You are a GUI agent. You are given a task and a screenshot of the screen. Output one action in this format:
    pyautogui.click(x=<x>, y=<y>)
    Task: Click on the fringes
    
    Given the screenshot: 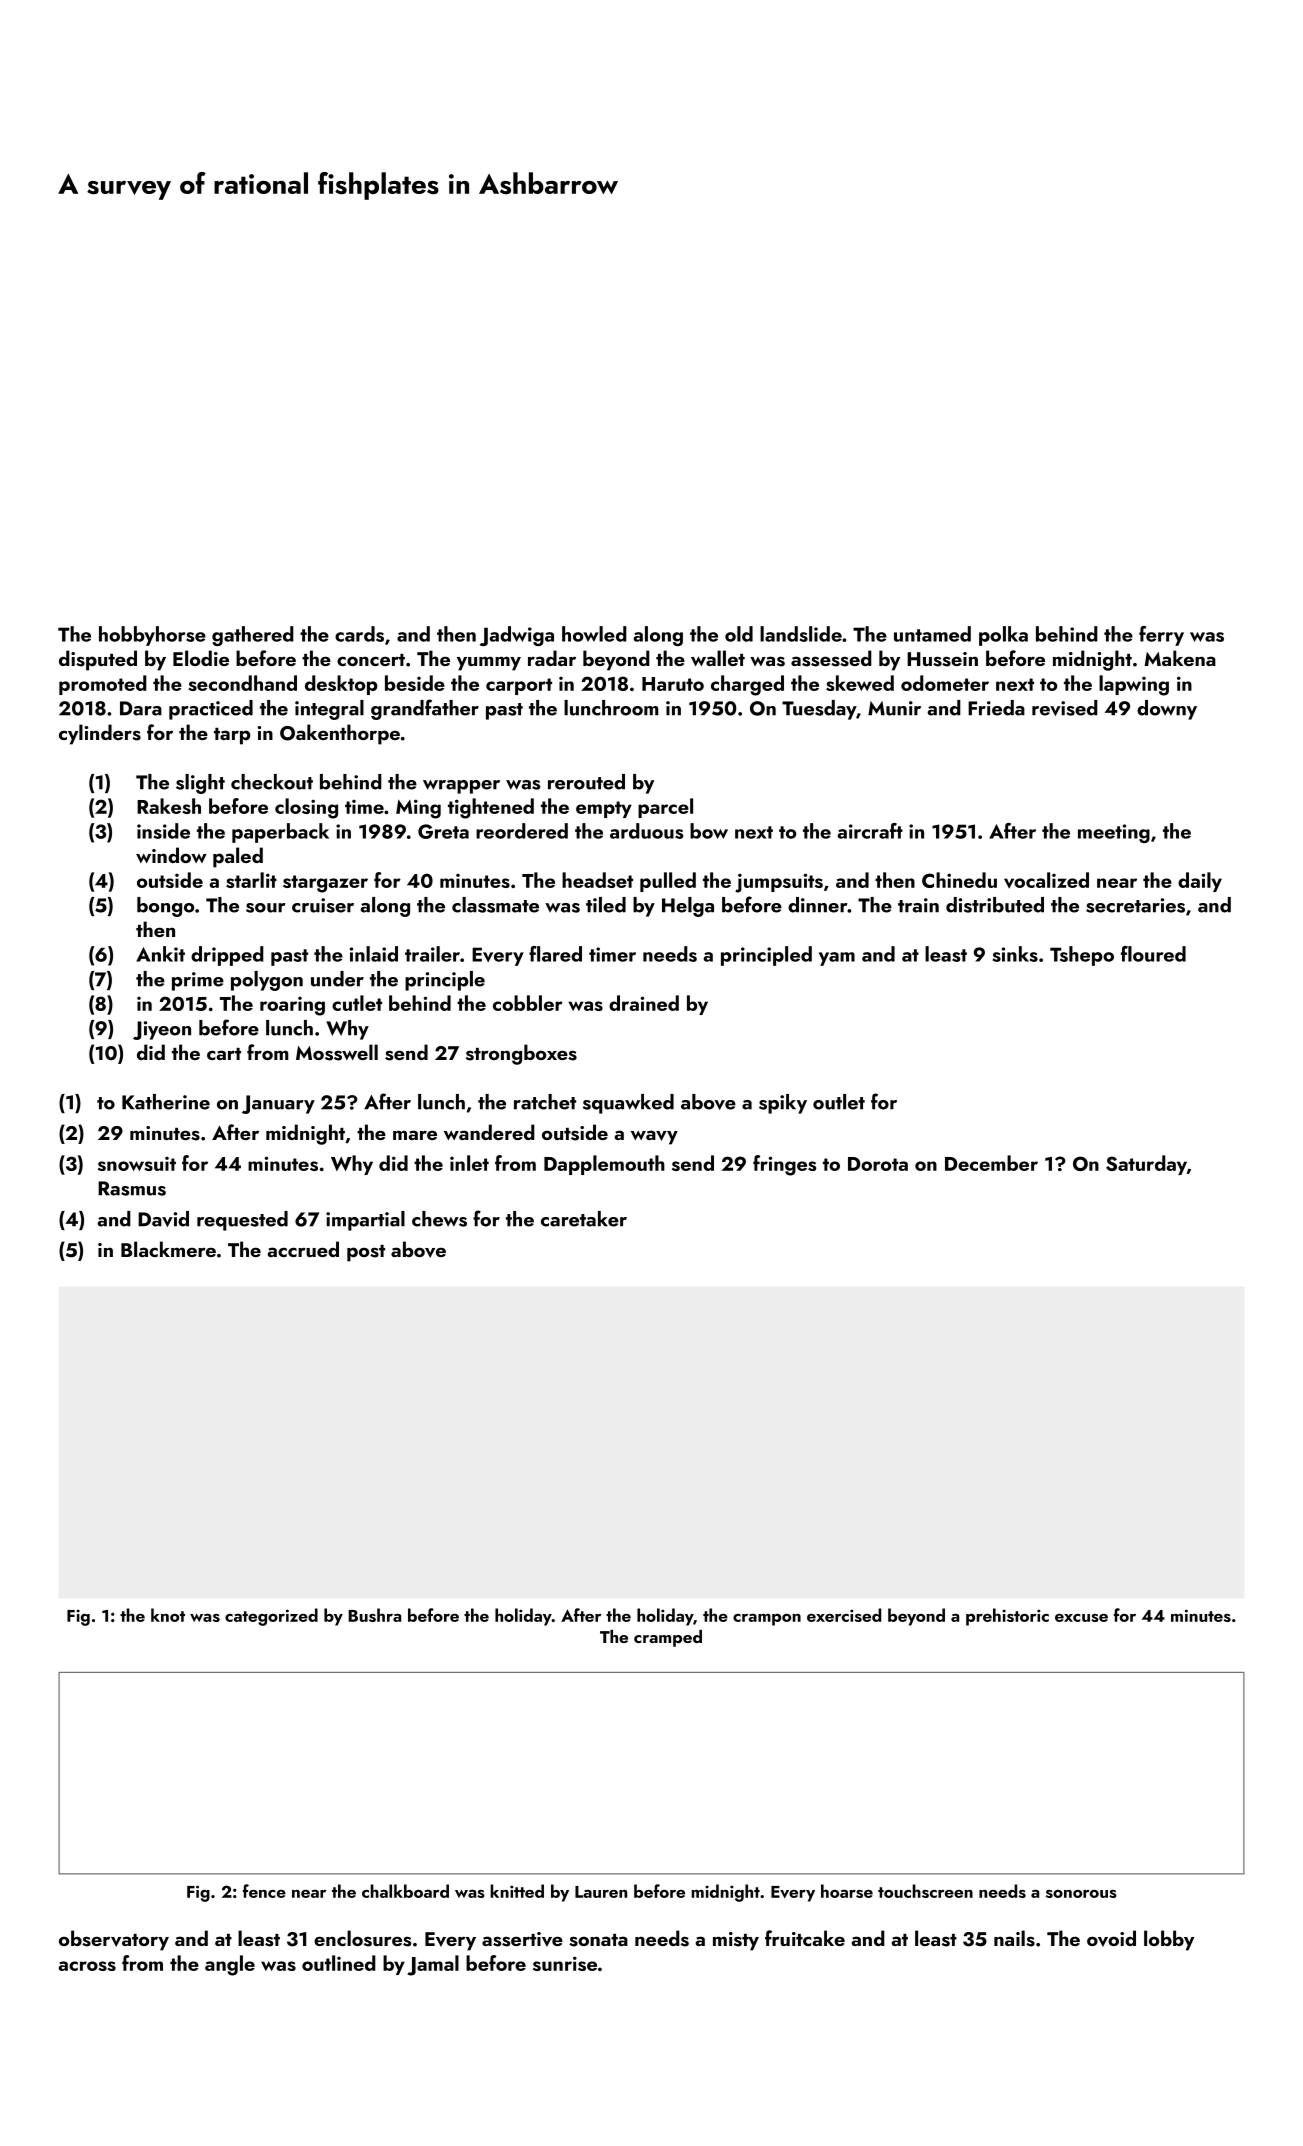 What is the action you would take?
    pyautogui.click(x=784, y=1165)
